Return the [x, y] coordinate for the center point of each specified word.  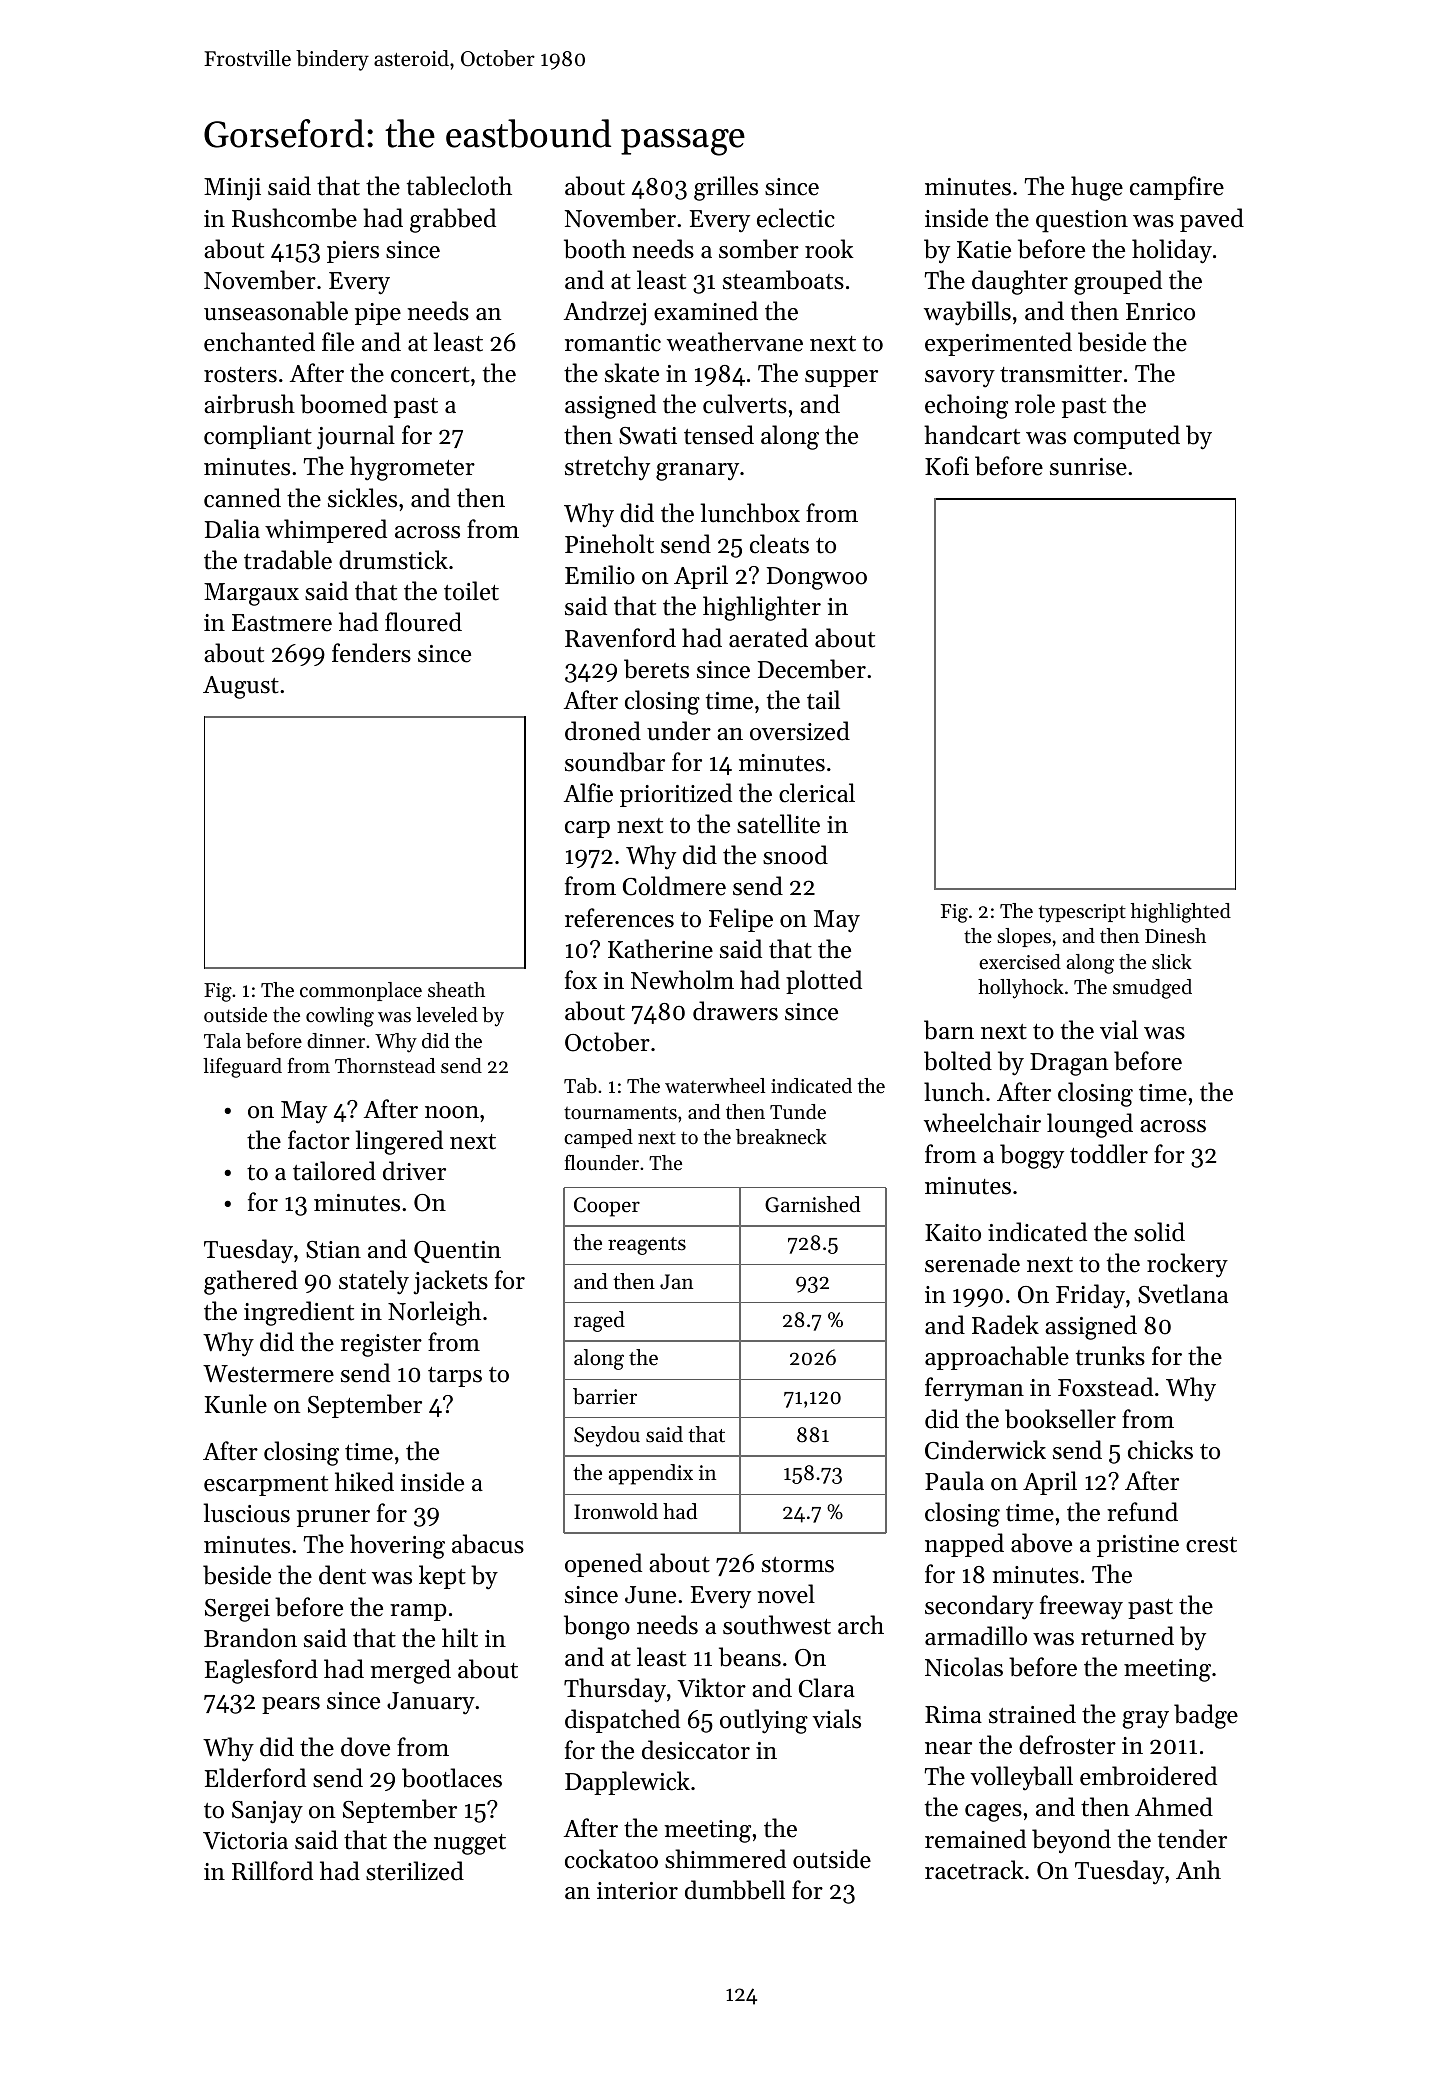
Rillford [272, 1871]
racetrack [974, 1870]
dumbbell [735, 1890]
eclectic [796, 218]
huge [1097, 188]
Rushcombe [294, 218]
